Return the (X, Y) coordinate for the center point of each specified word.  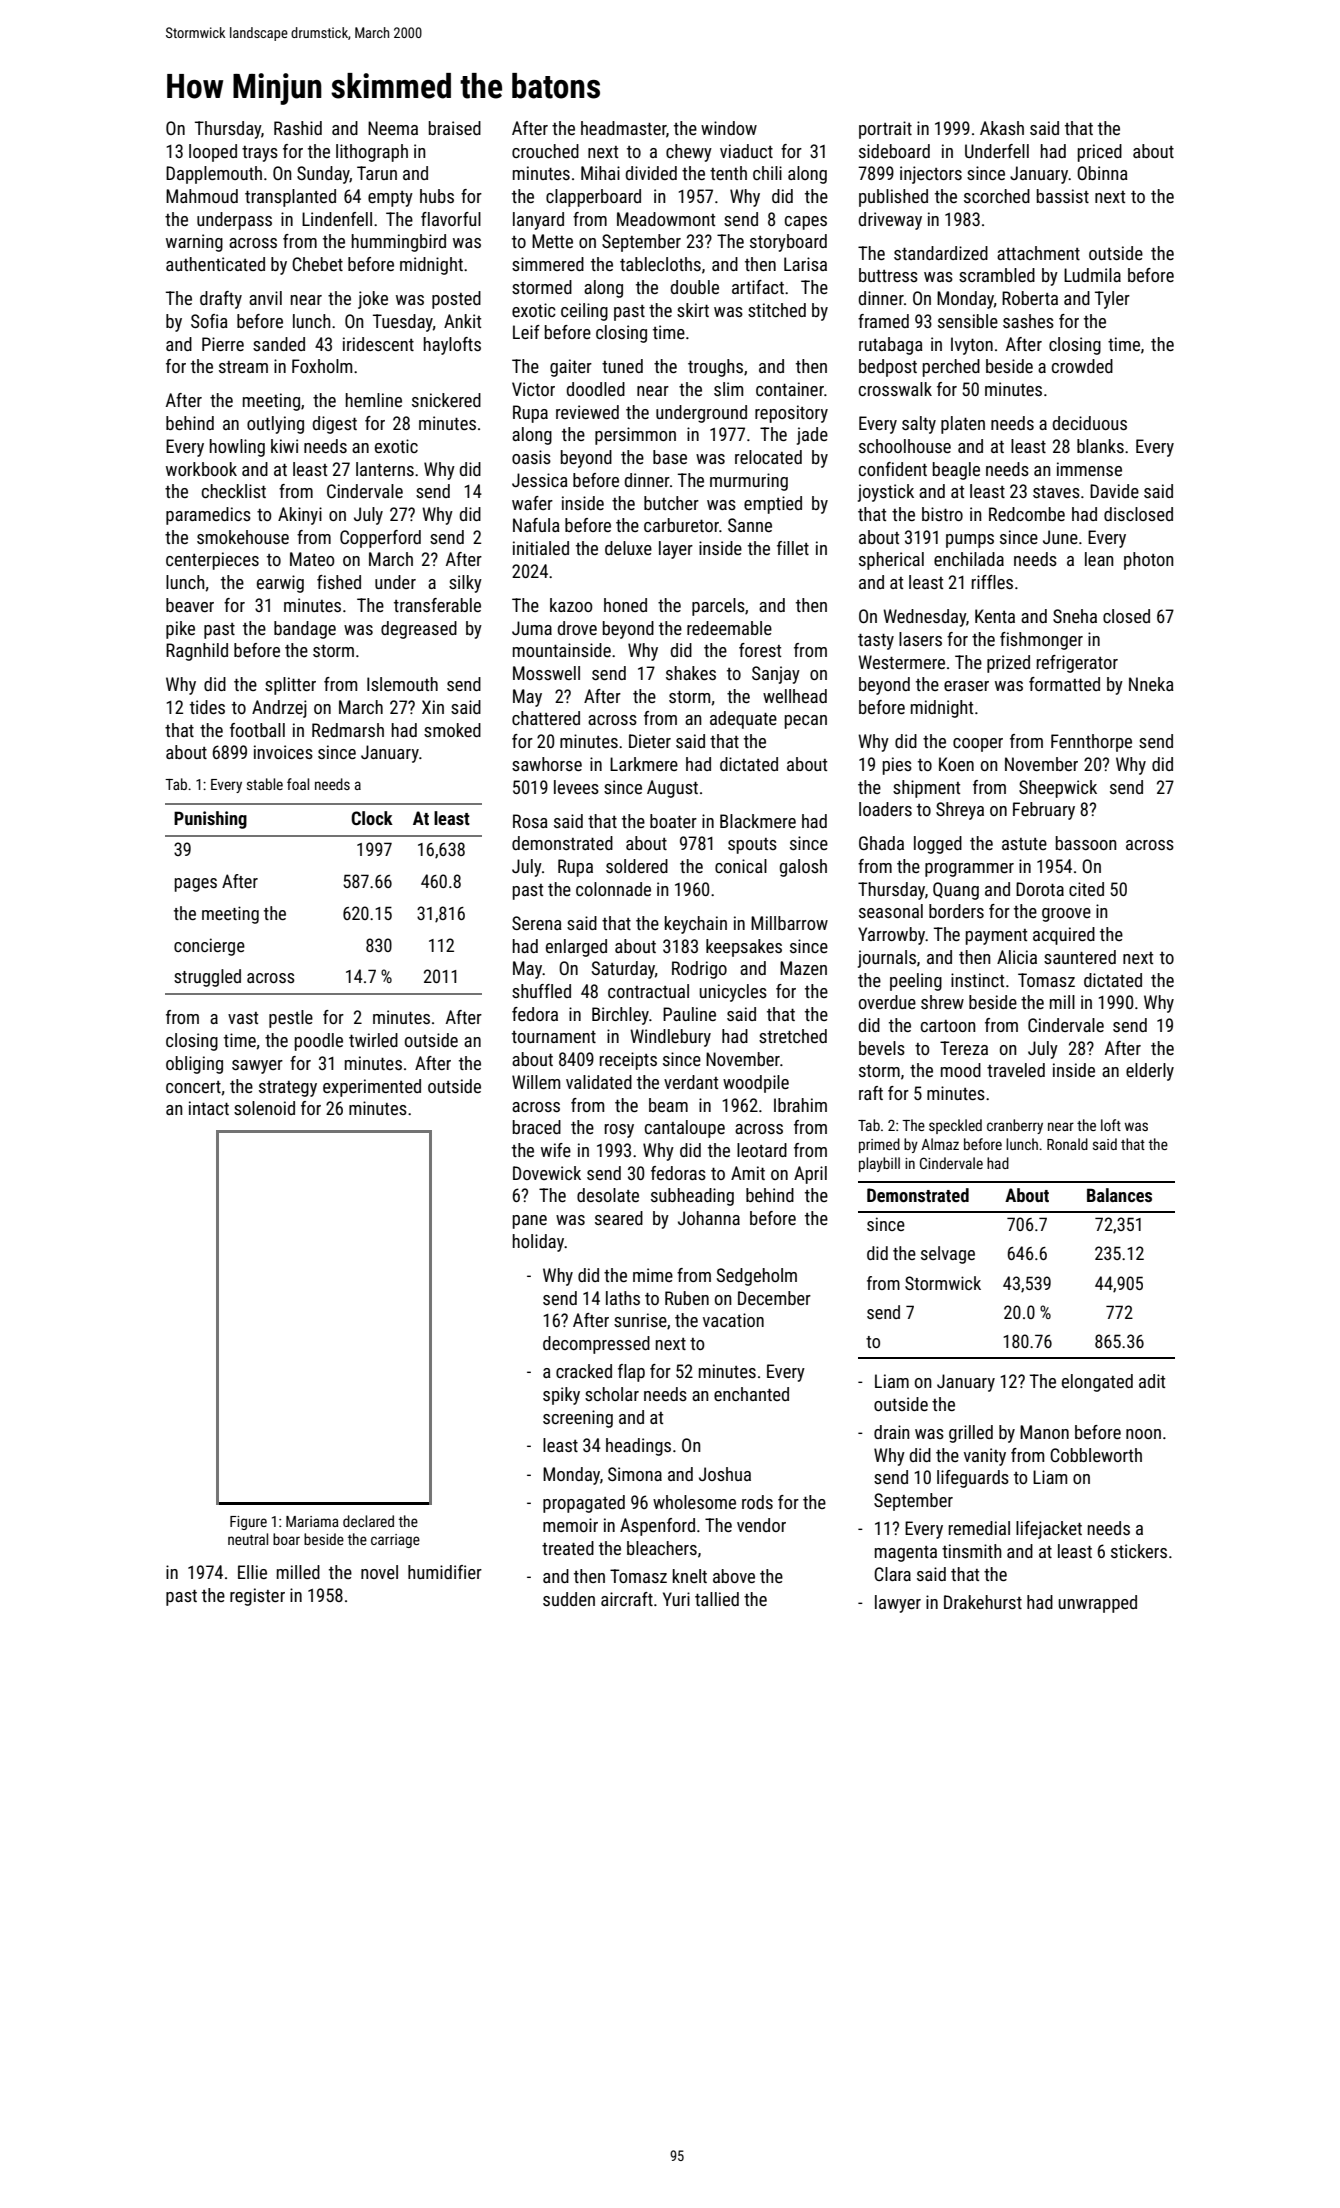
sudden (569, 1599)
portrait (885, 130)
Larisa (805, 264)
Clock (372, 818)
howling (237, 448)
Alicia (1017, 957)
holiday (538, 1243)
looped (213, 153)
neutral (248, 1539)
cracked (584, 1371)
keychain (696, 925)
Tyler (1112, 300)
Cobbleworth (1096, 1455)
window (729, 128)
